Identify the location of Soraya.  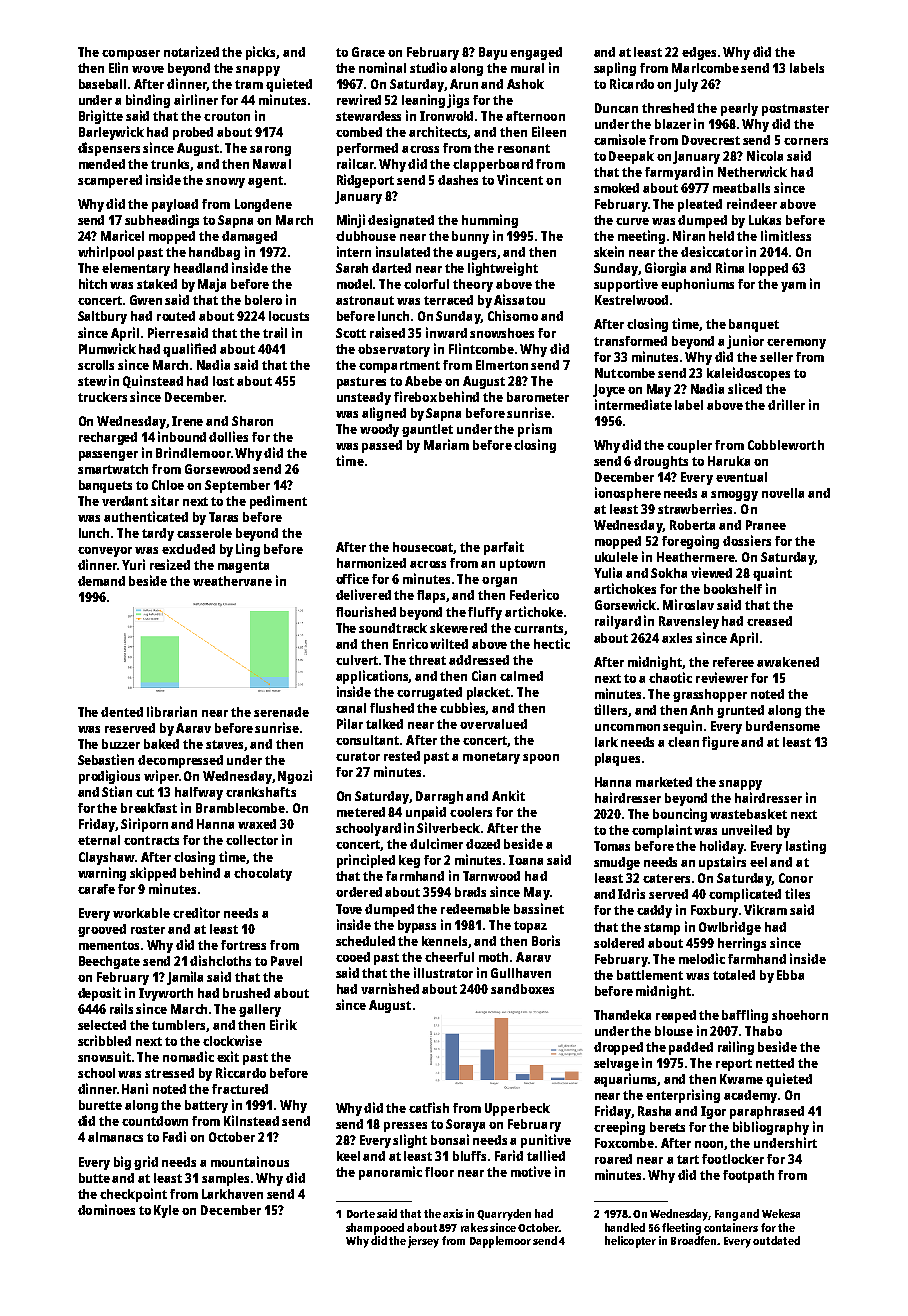
(465, 1125).
